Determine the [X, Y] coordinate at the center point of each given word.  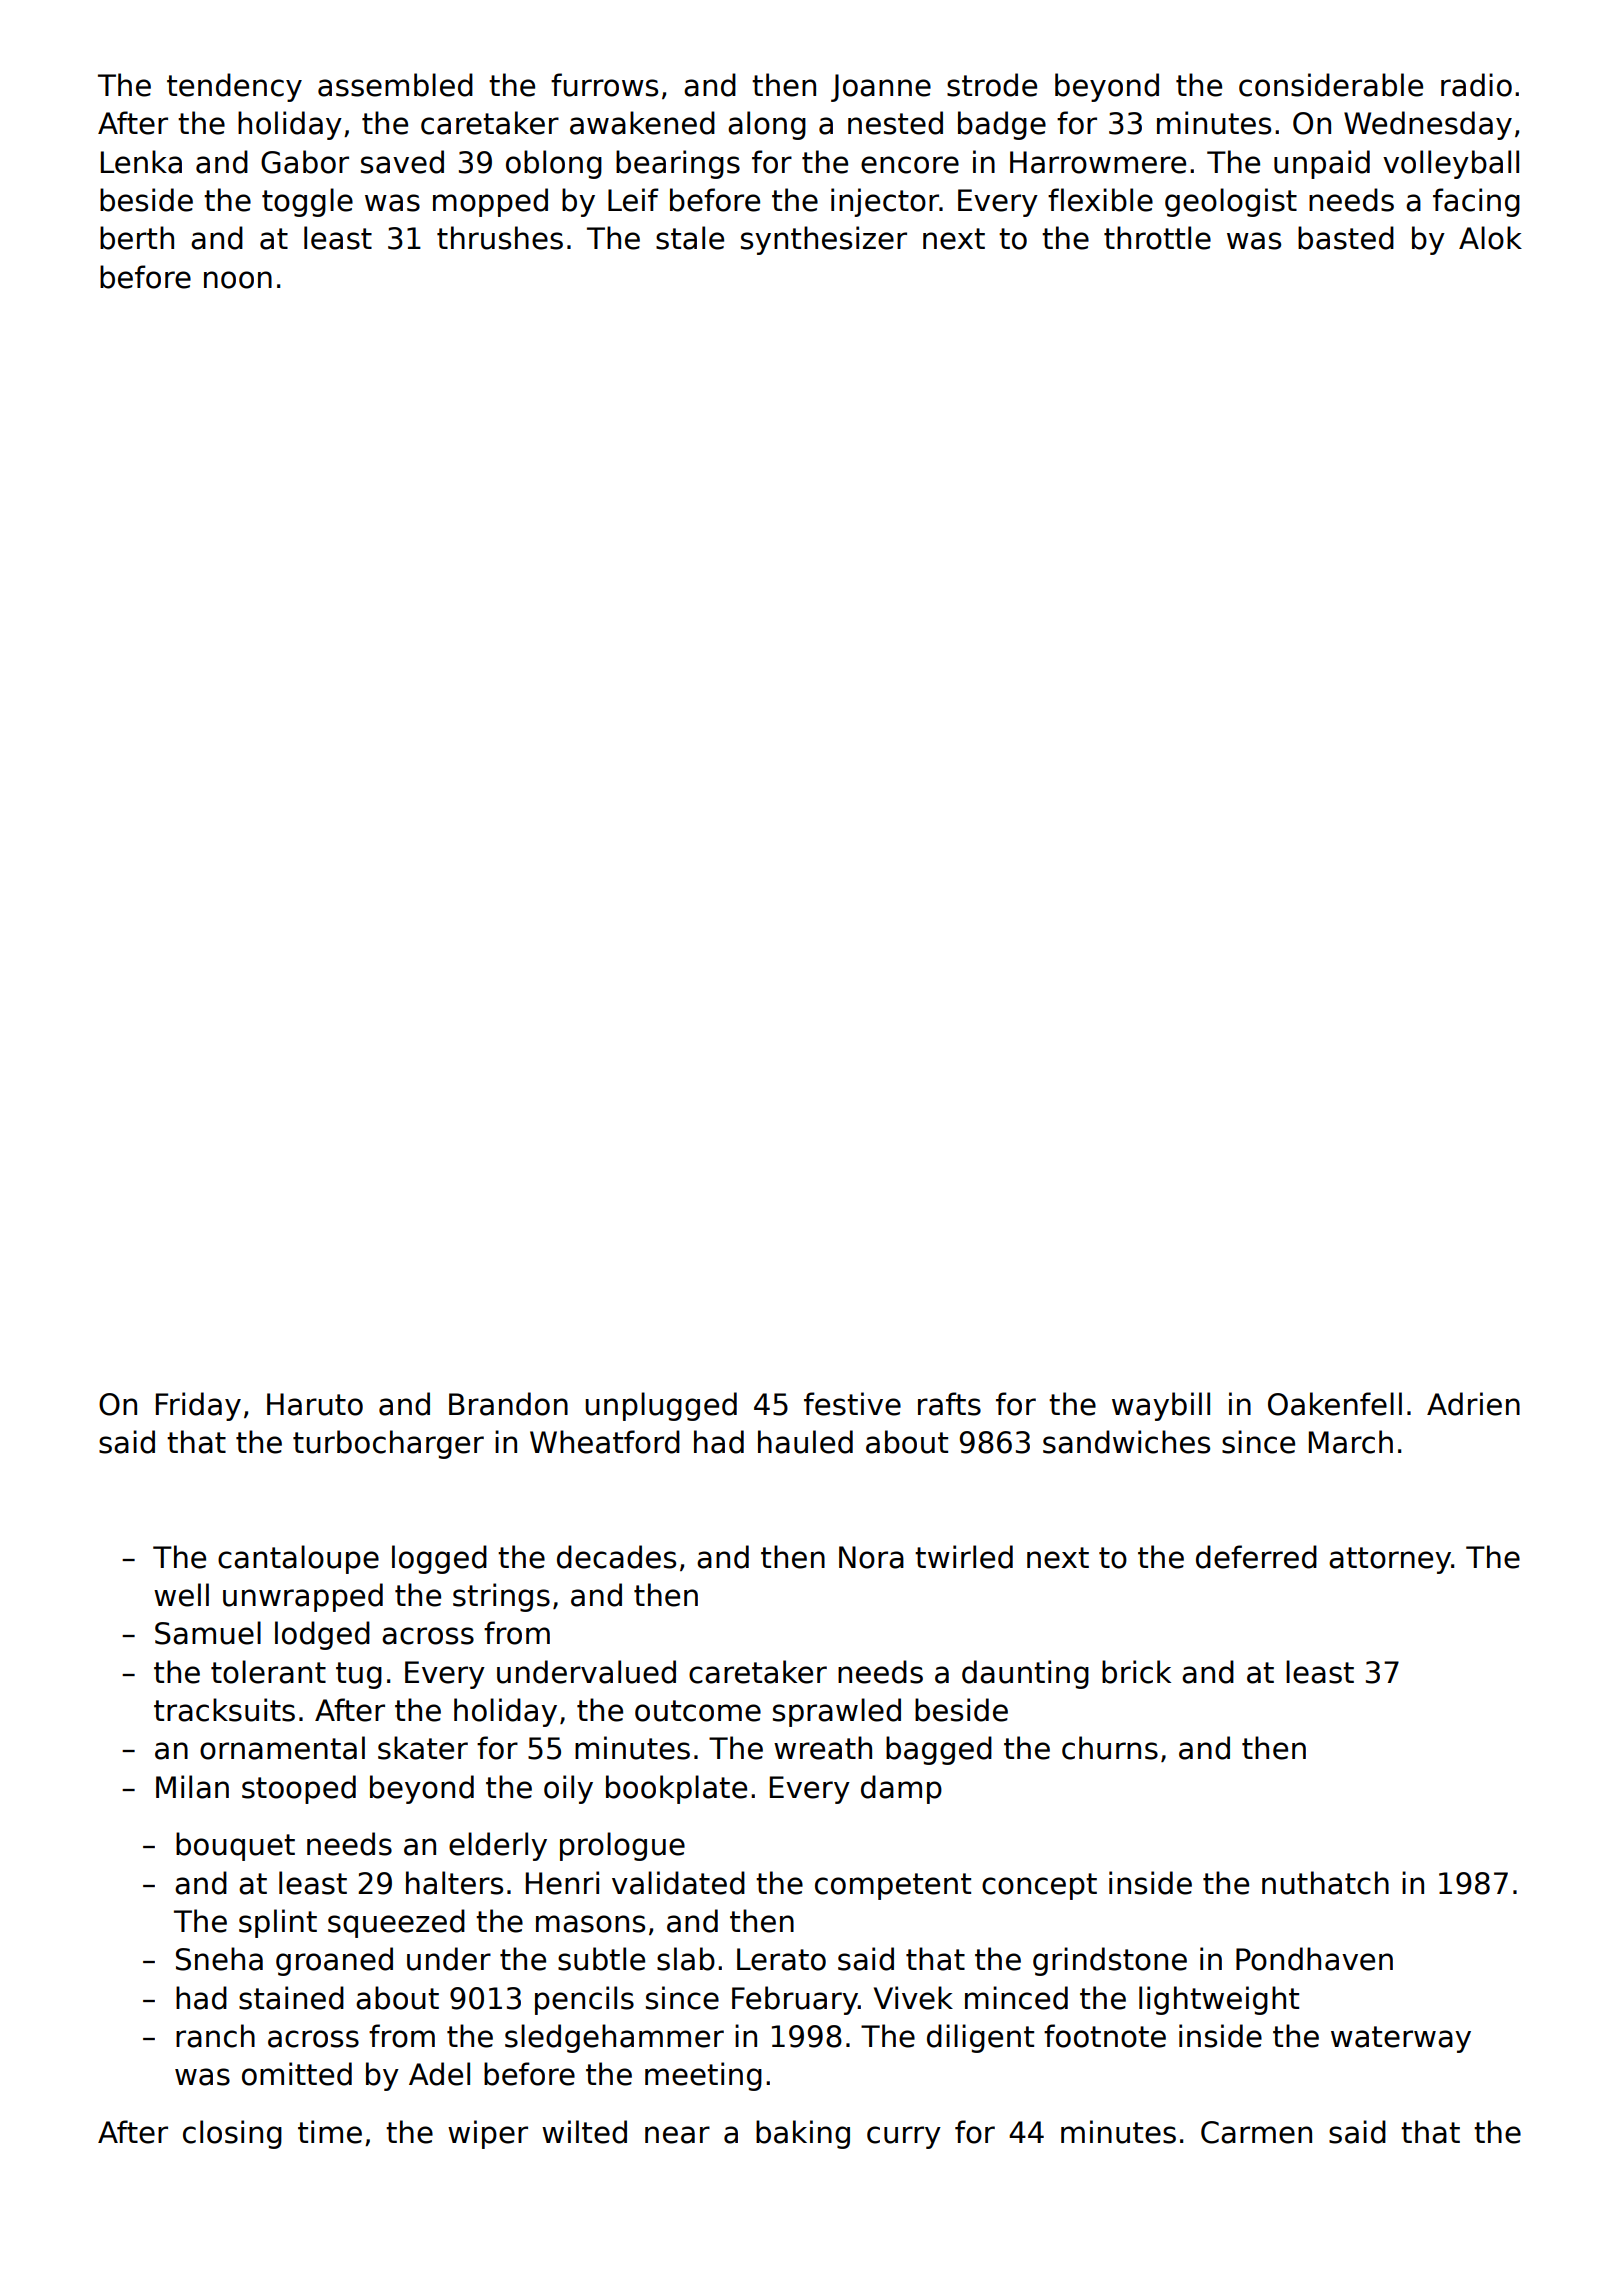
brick [1136, 1672]
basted [1346, 238]
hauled [805, 1442]
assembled [395, 85]
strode [992, 85]
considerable [1331, 85]
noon [238, 280]
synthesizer [824, 240]
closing [232, 2134]
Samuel [208, 1633]
